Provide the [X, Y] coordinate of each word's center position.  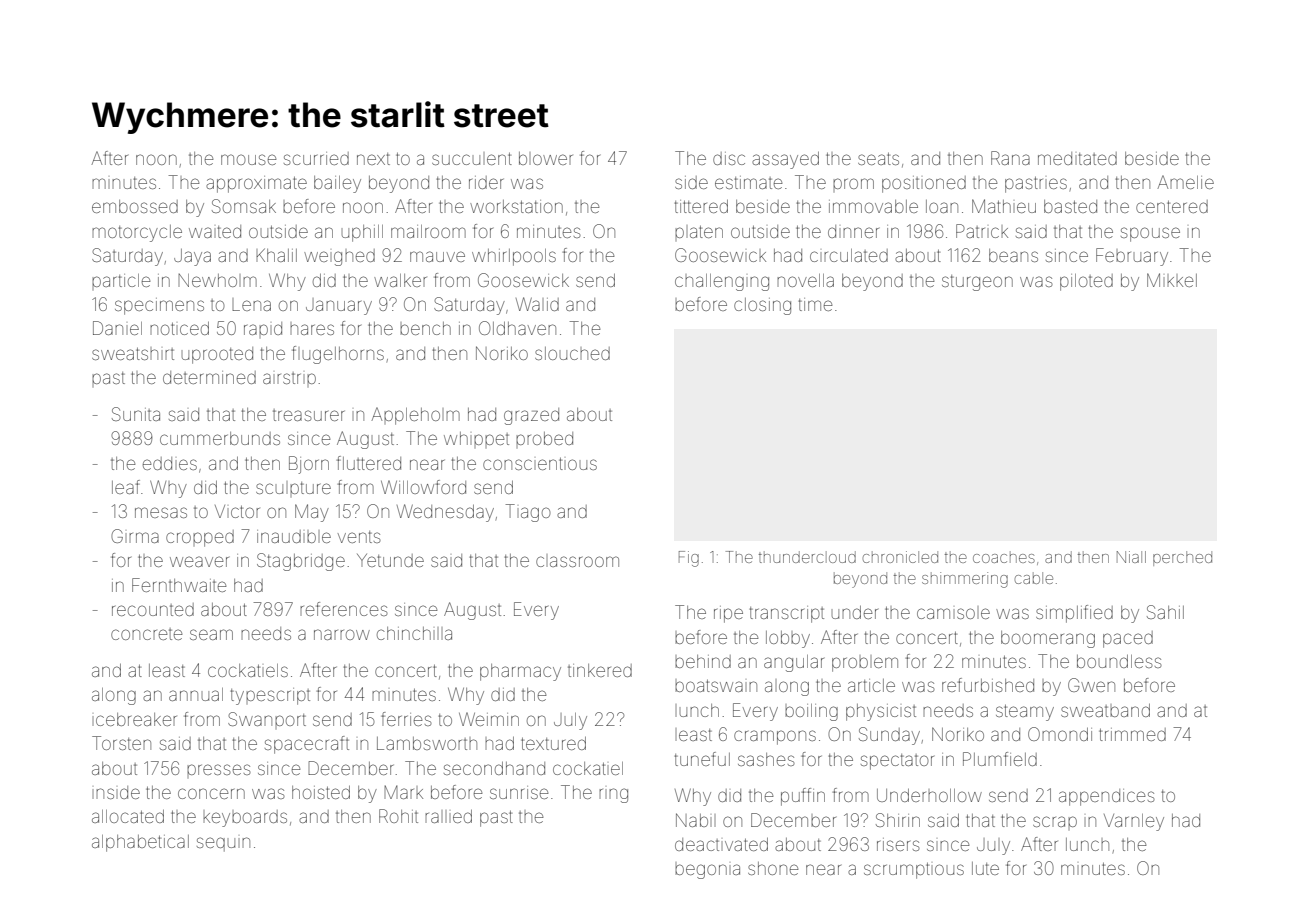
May [312, 513]
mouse [248, 159]
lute [985, 868]
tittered [701, 206]
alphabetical [140, 843]
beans [1013, 255]
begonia [707, 871]
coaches [1004, 557]
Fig [689, 559]
